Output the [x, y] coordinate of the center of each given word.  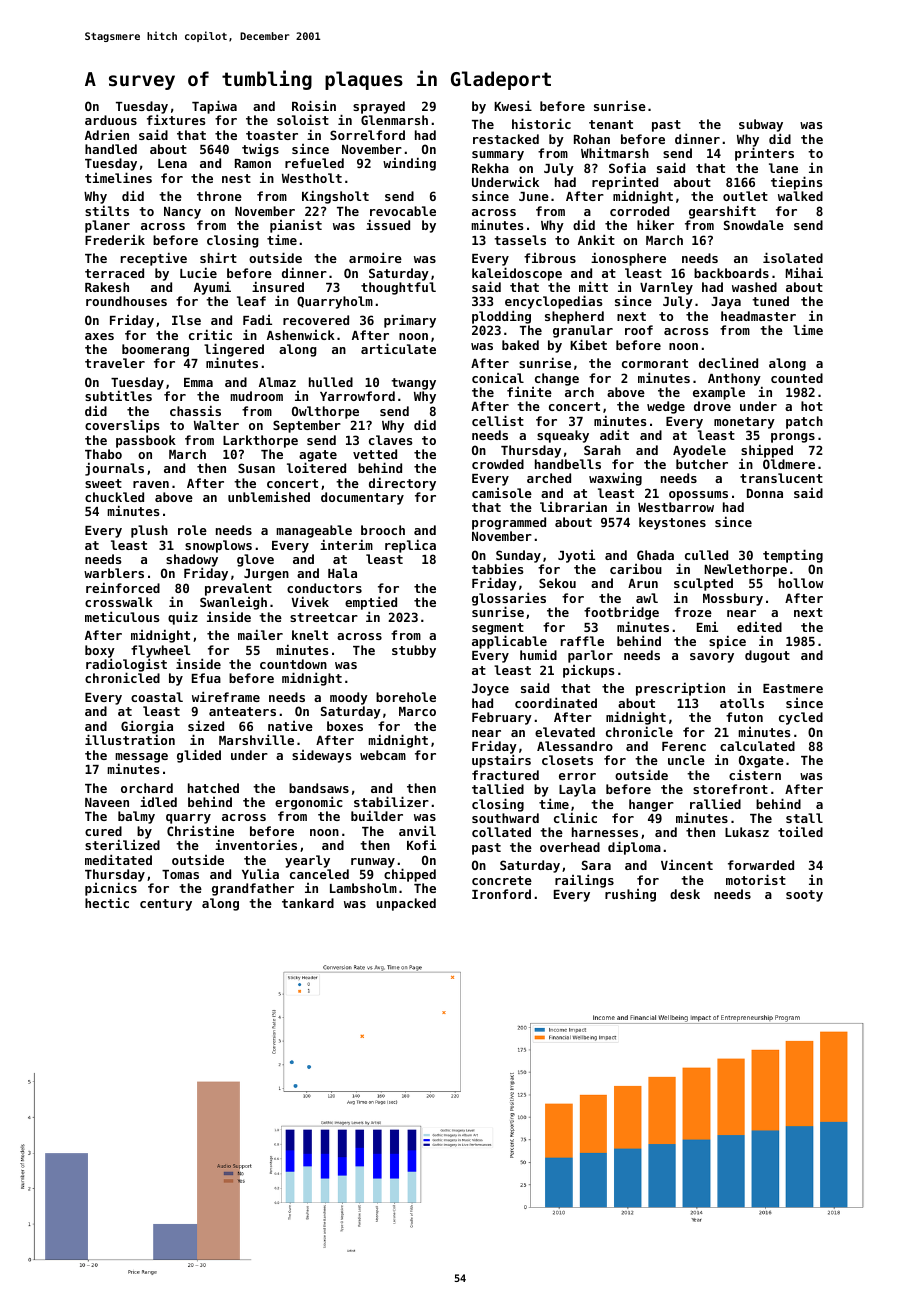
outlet [745, 196]
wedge [666, 407]
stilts [107, 210]
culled [706, 555]
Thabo [103, 454]
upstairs [501, 761]
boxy [100, 651]
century [166, 905]
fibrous [550, 258]
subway [761, 125]
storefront [730, 789]
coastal [157, 697]
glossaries [509, 599]
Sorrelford [367, 135]
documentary [362, 498]
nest [236, 178]
